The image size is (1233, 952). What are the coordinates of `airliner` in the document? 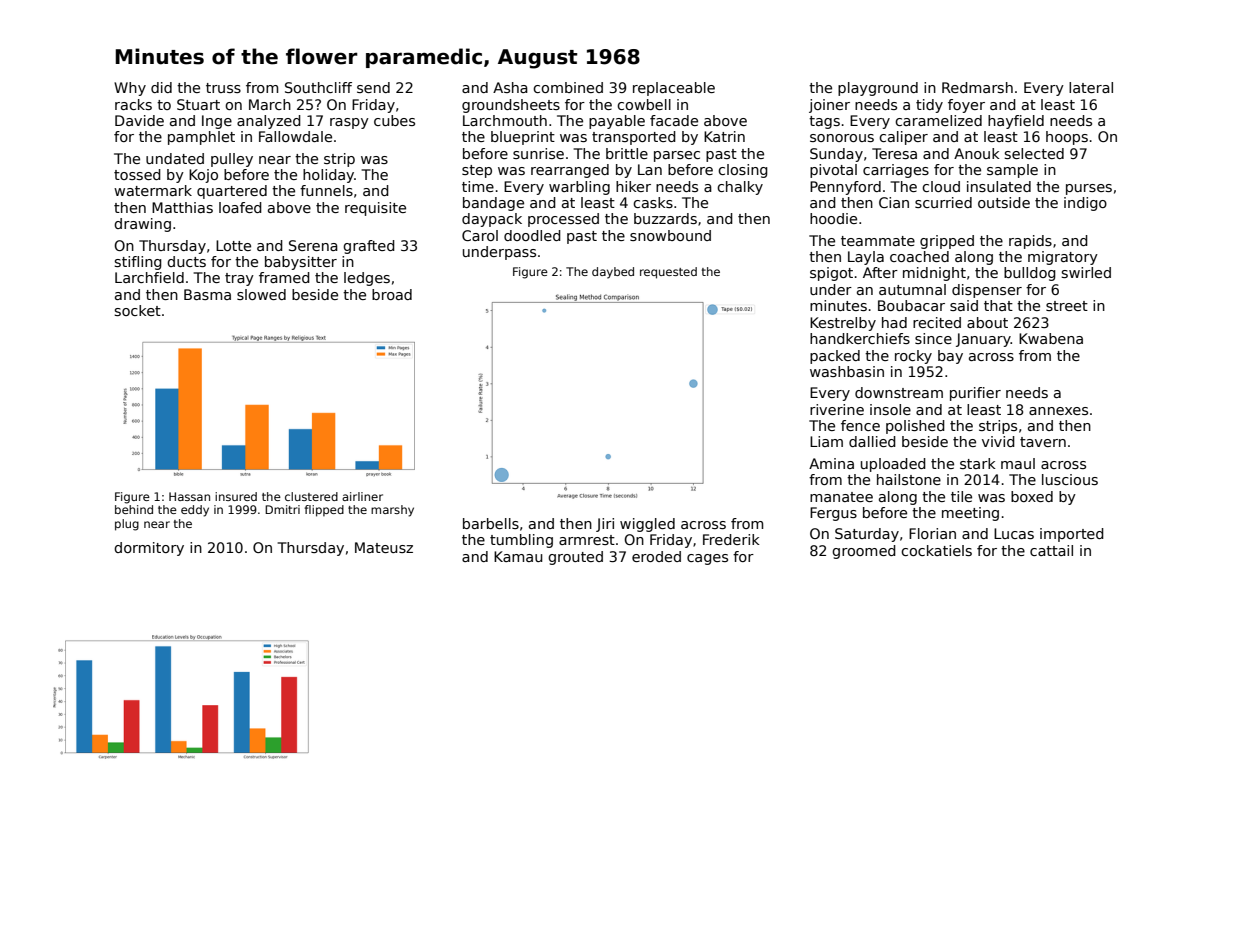 It's located at (362, 496).
